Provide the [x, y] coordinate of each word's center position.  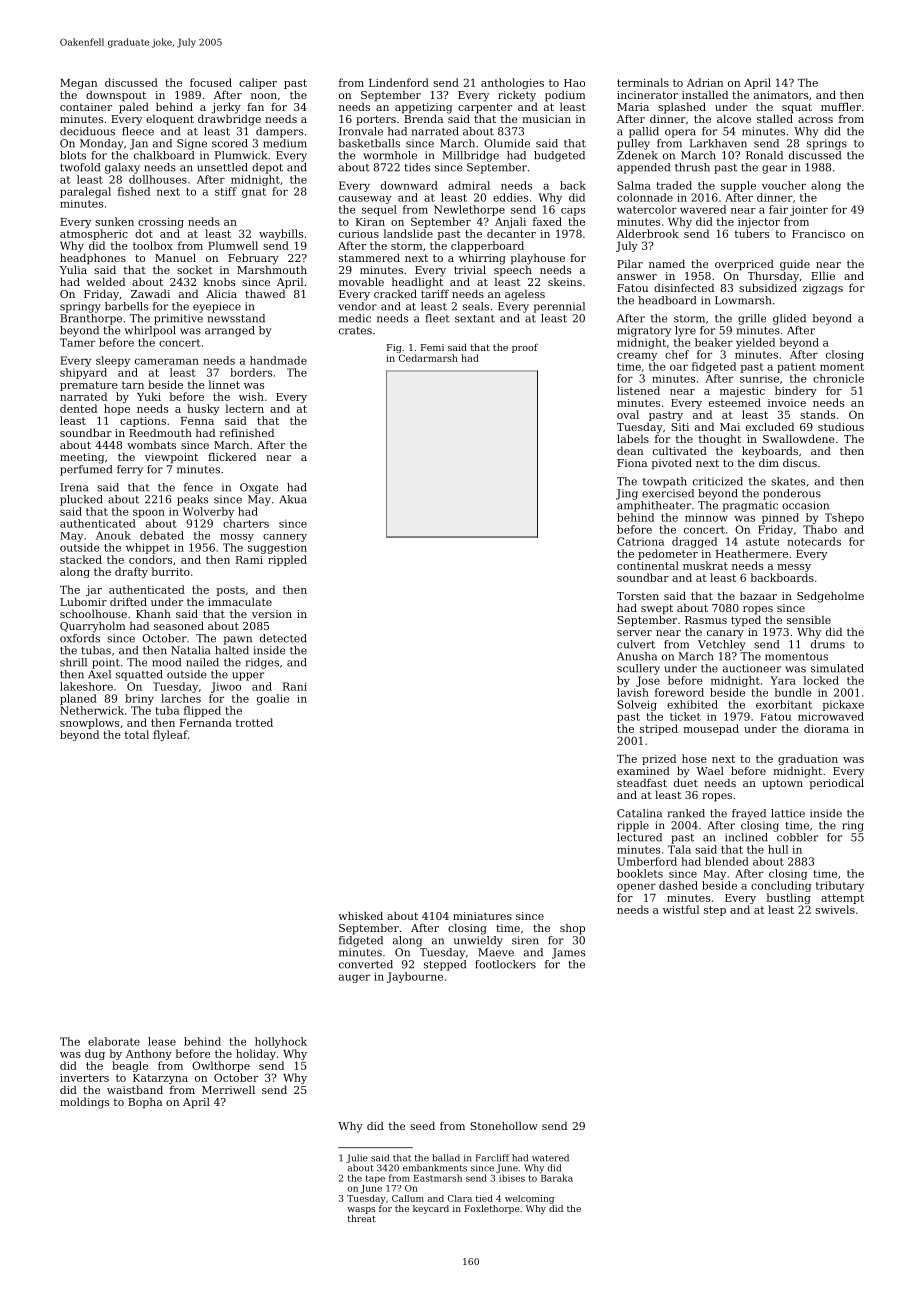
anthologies [512, 83]
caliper [258, 83]
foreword [679, 692]
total [137, 734]
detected [283, 638]
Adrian [705, 82]
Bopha [145, 1103]
